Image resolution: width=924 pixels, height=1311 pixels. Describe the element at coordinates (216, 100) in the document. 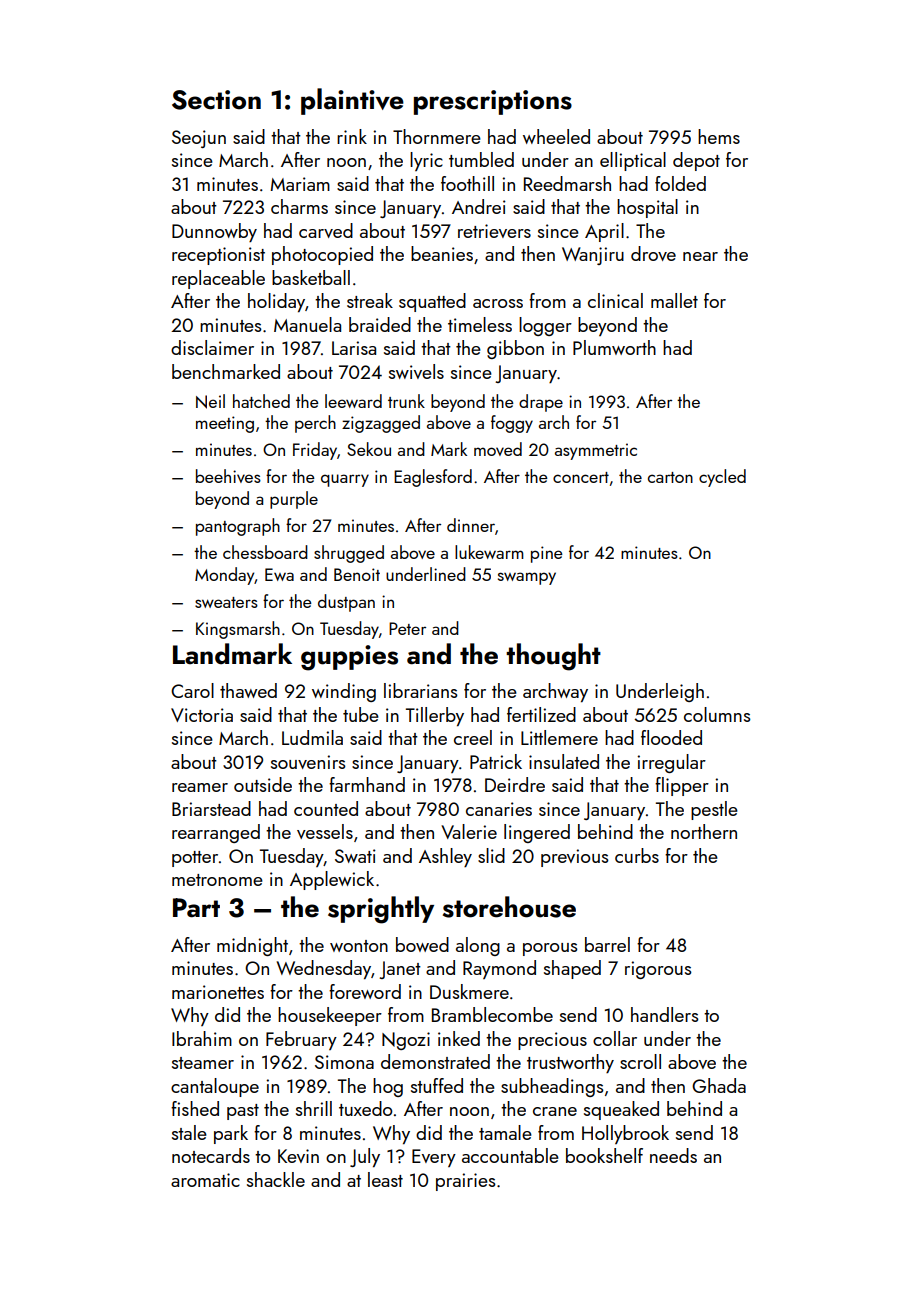

I see `Section` at that location.
